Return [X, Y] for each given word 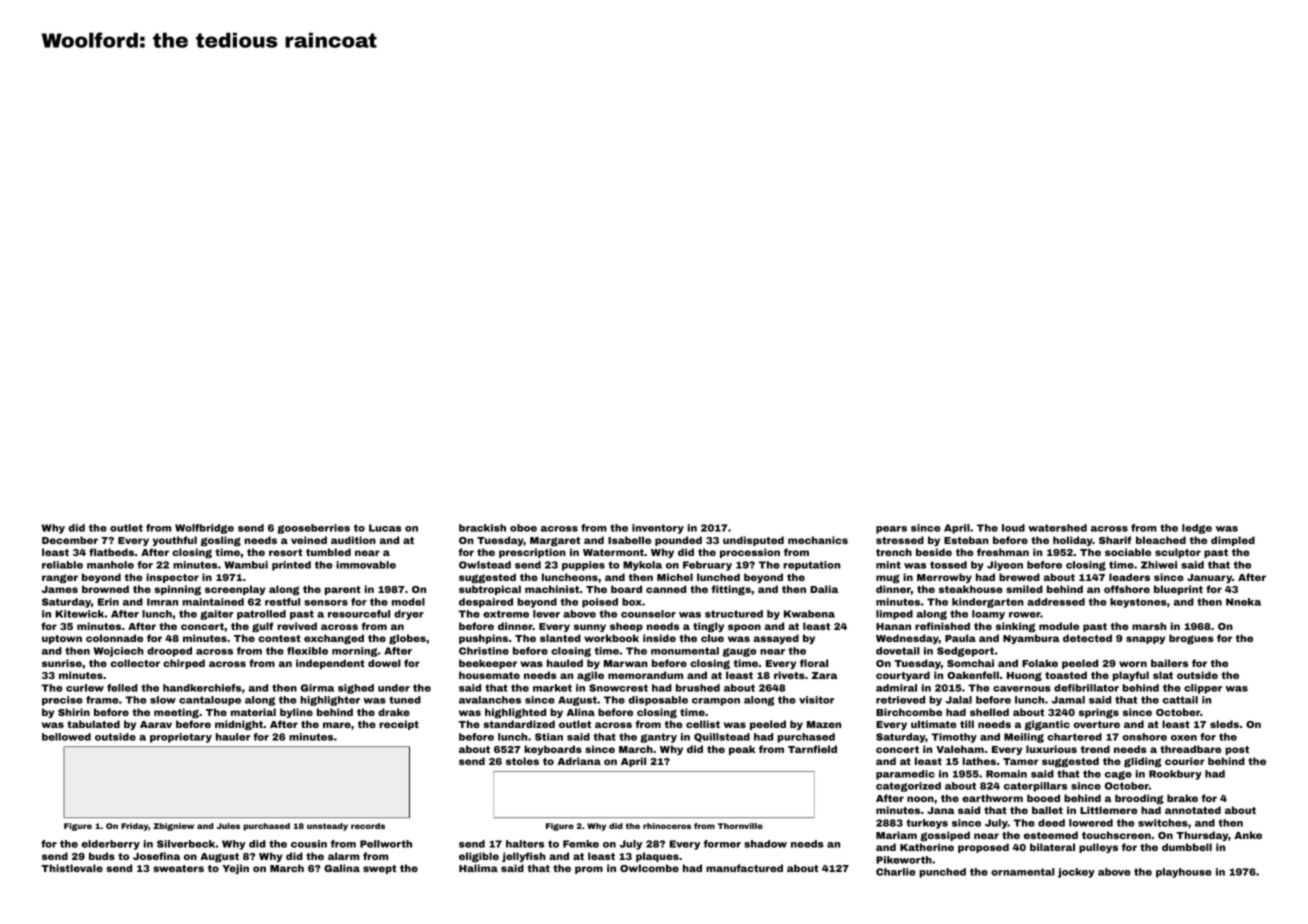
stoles [522, 761]
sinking [1016, 627]
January [1209, 578]
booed [1043, 798]
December [70, 540]
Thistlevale [72, 868]
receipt [399, 725]
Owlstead [485, 565]
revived [297, 626]
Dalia [824, 589]
